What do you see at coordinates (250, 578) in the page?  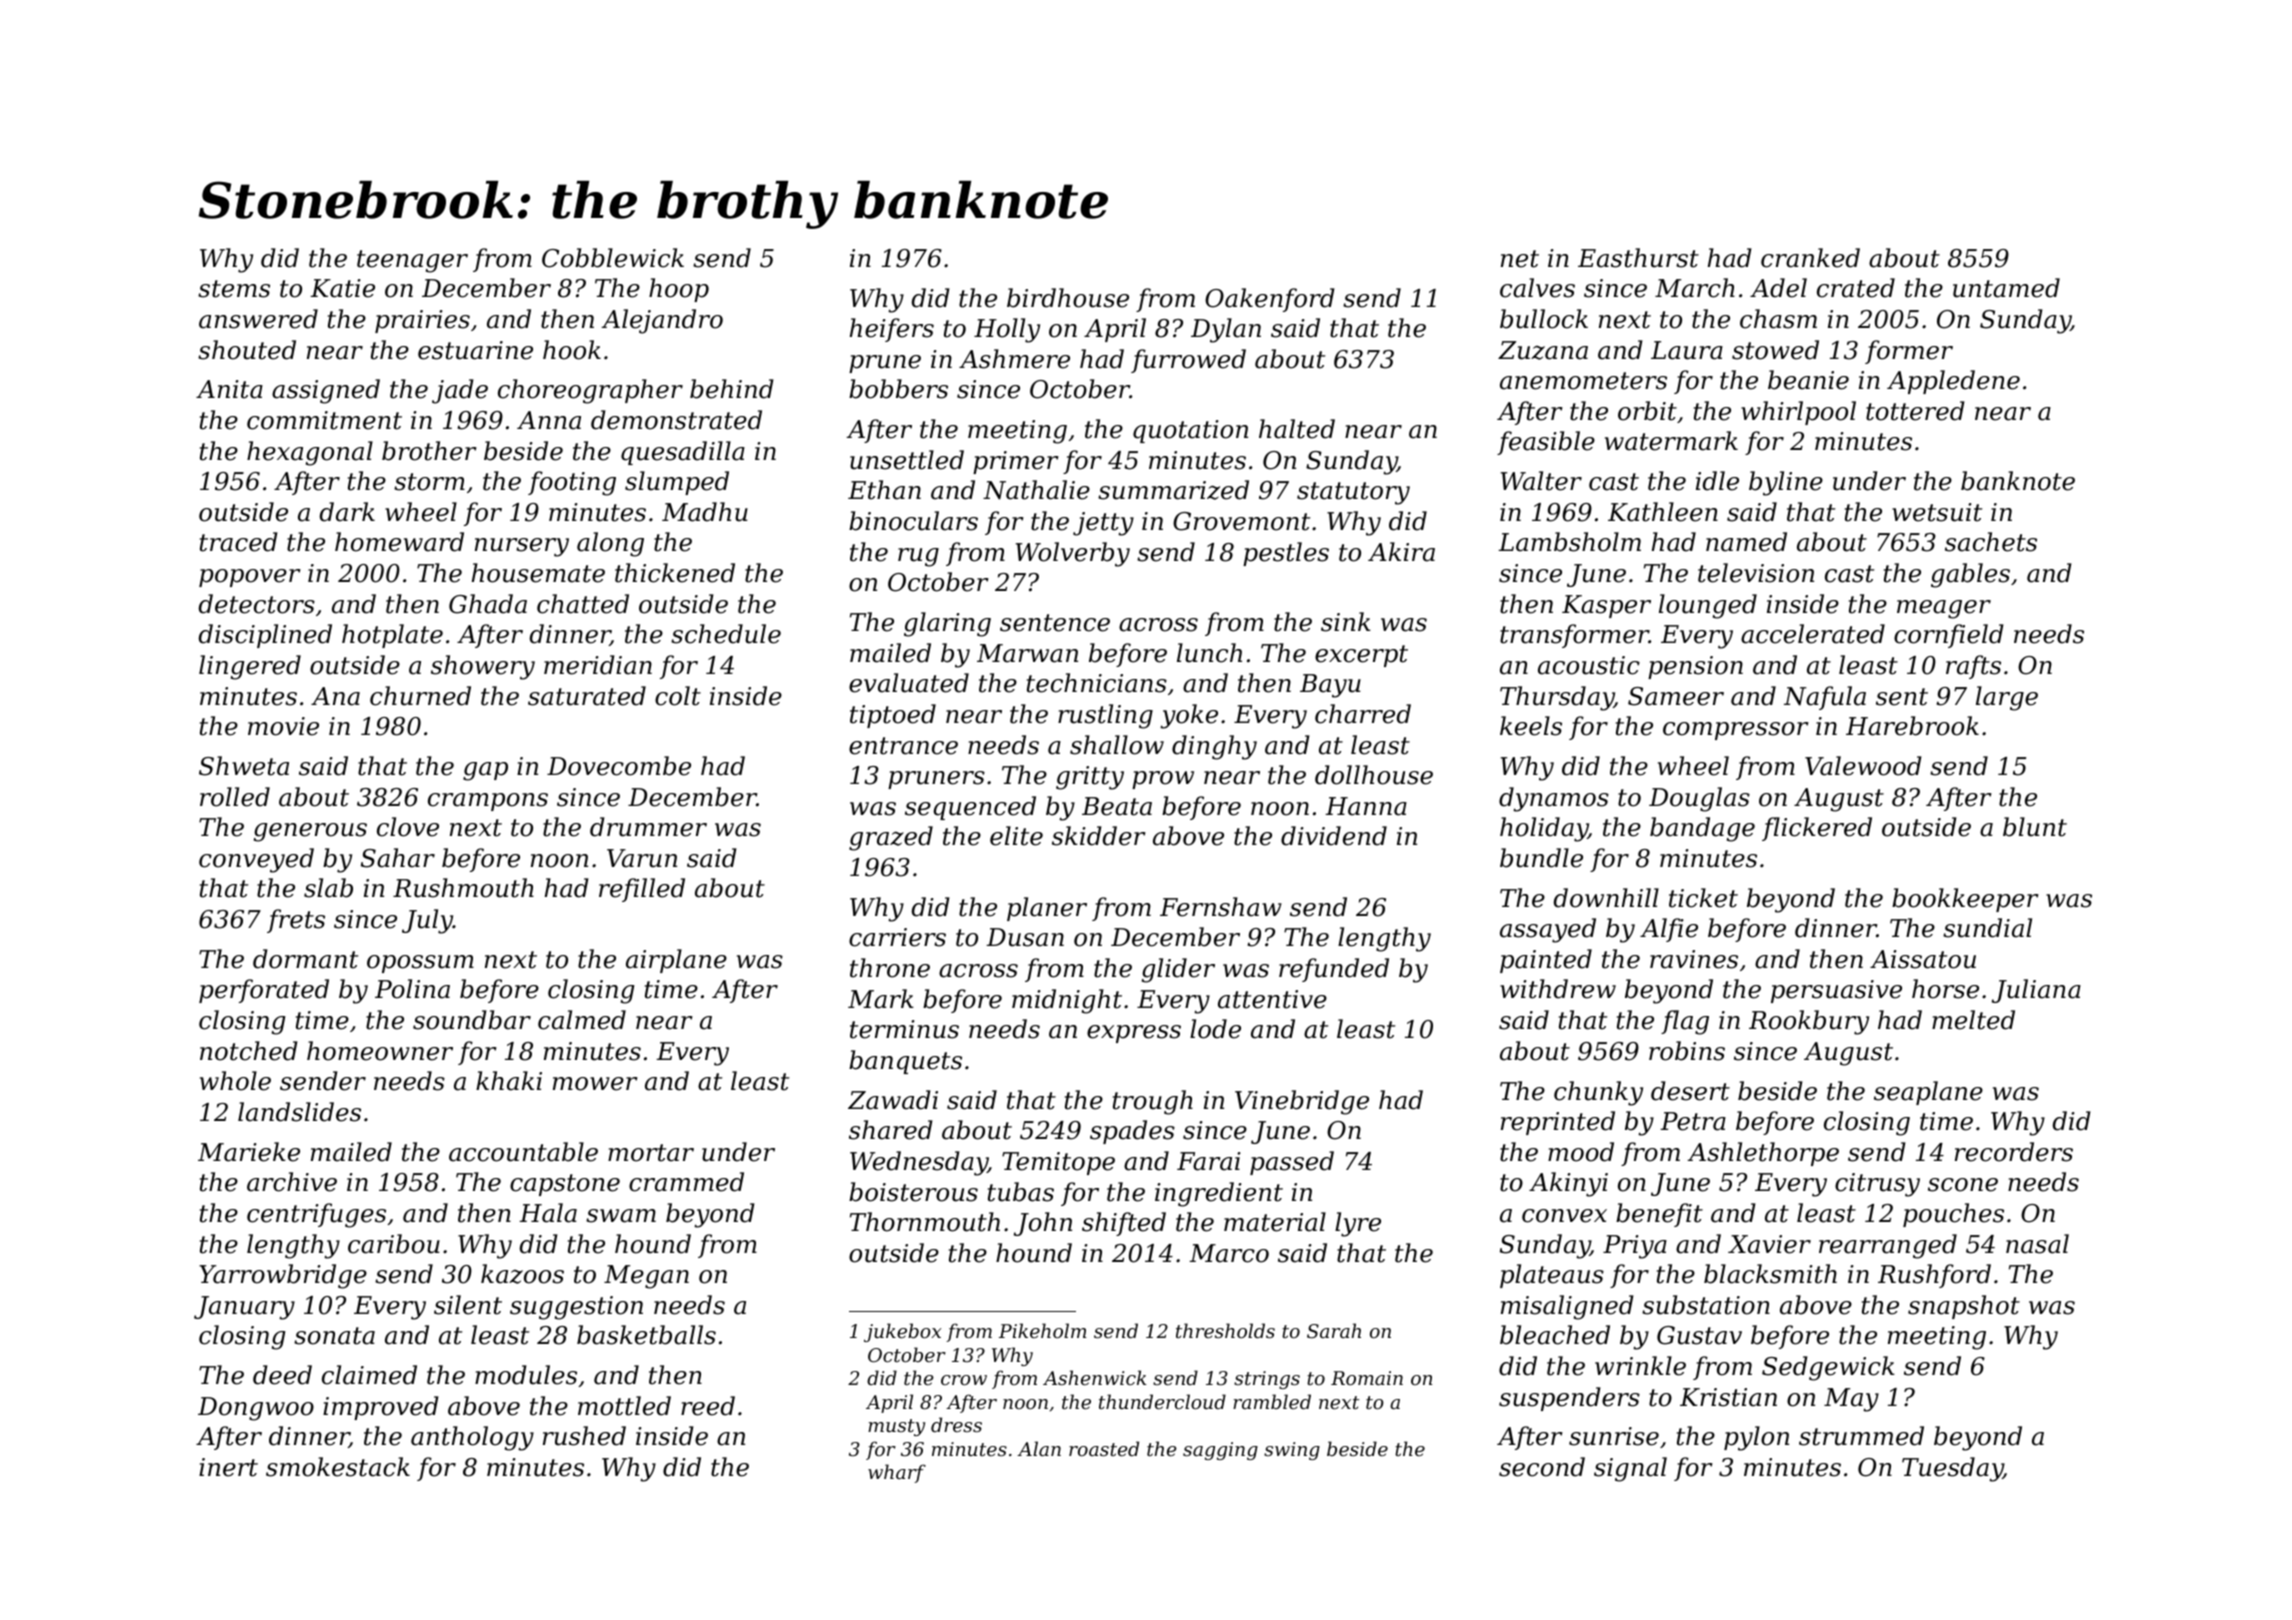 I see `popover` at bounding box center [250, 578].
